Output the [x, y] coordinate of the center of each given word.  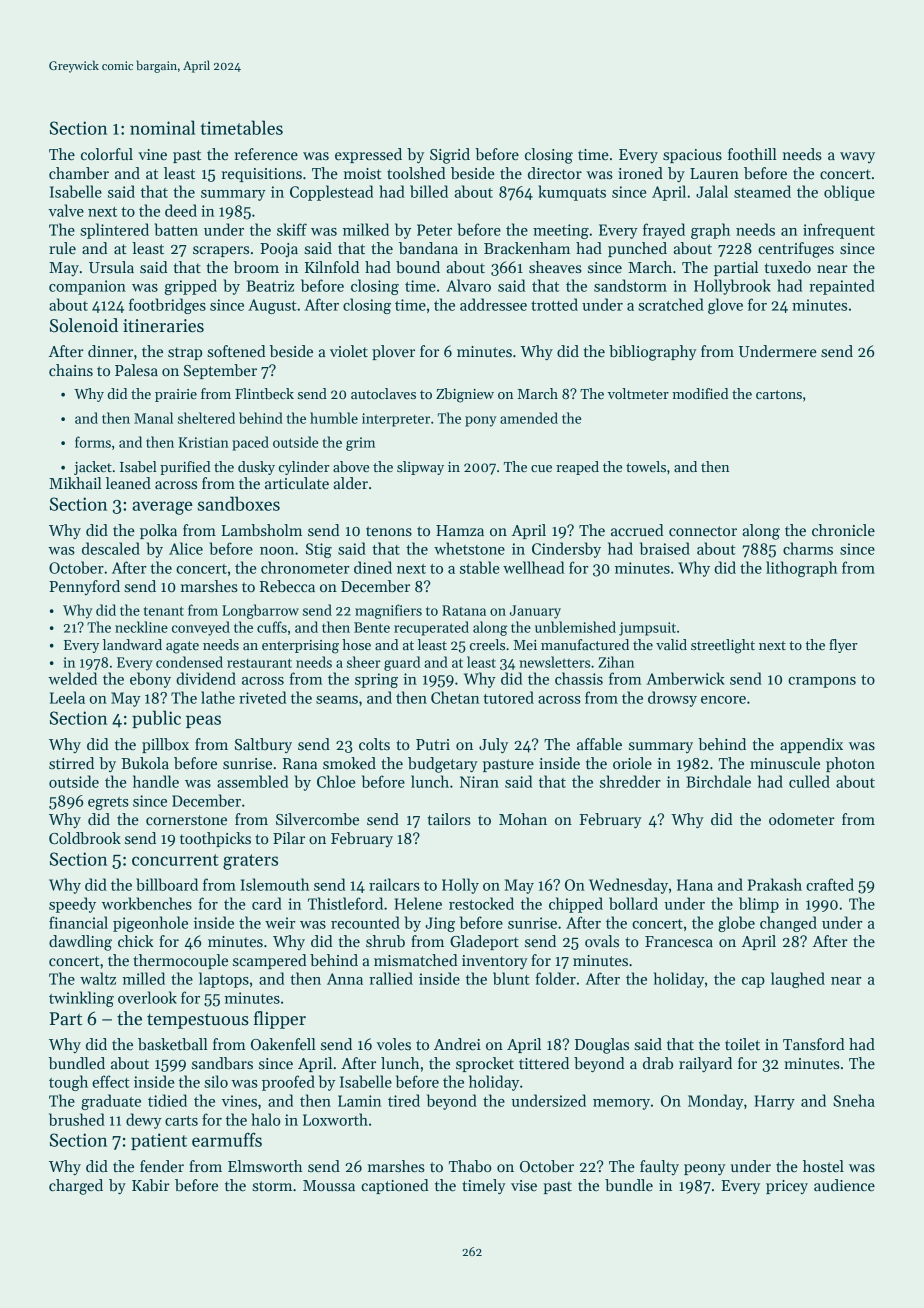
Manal [153, 418]
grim [360, 444]
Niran [479, 782]
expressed [368, 155]
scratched [671, 304]
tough [68, 1083]
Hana [695, 885]
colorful [107, 154]
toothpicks [215, 839]
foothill [752, 154]
